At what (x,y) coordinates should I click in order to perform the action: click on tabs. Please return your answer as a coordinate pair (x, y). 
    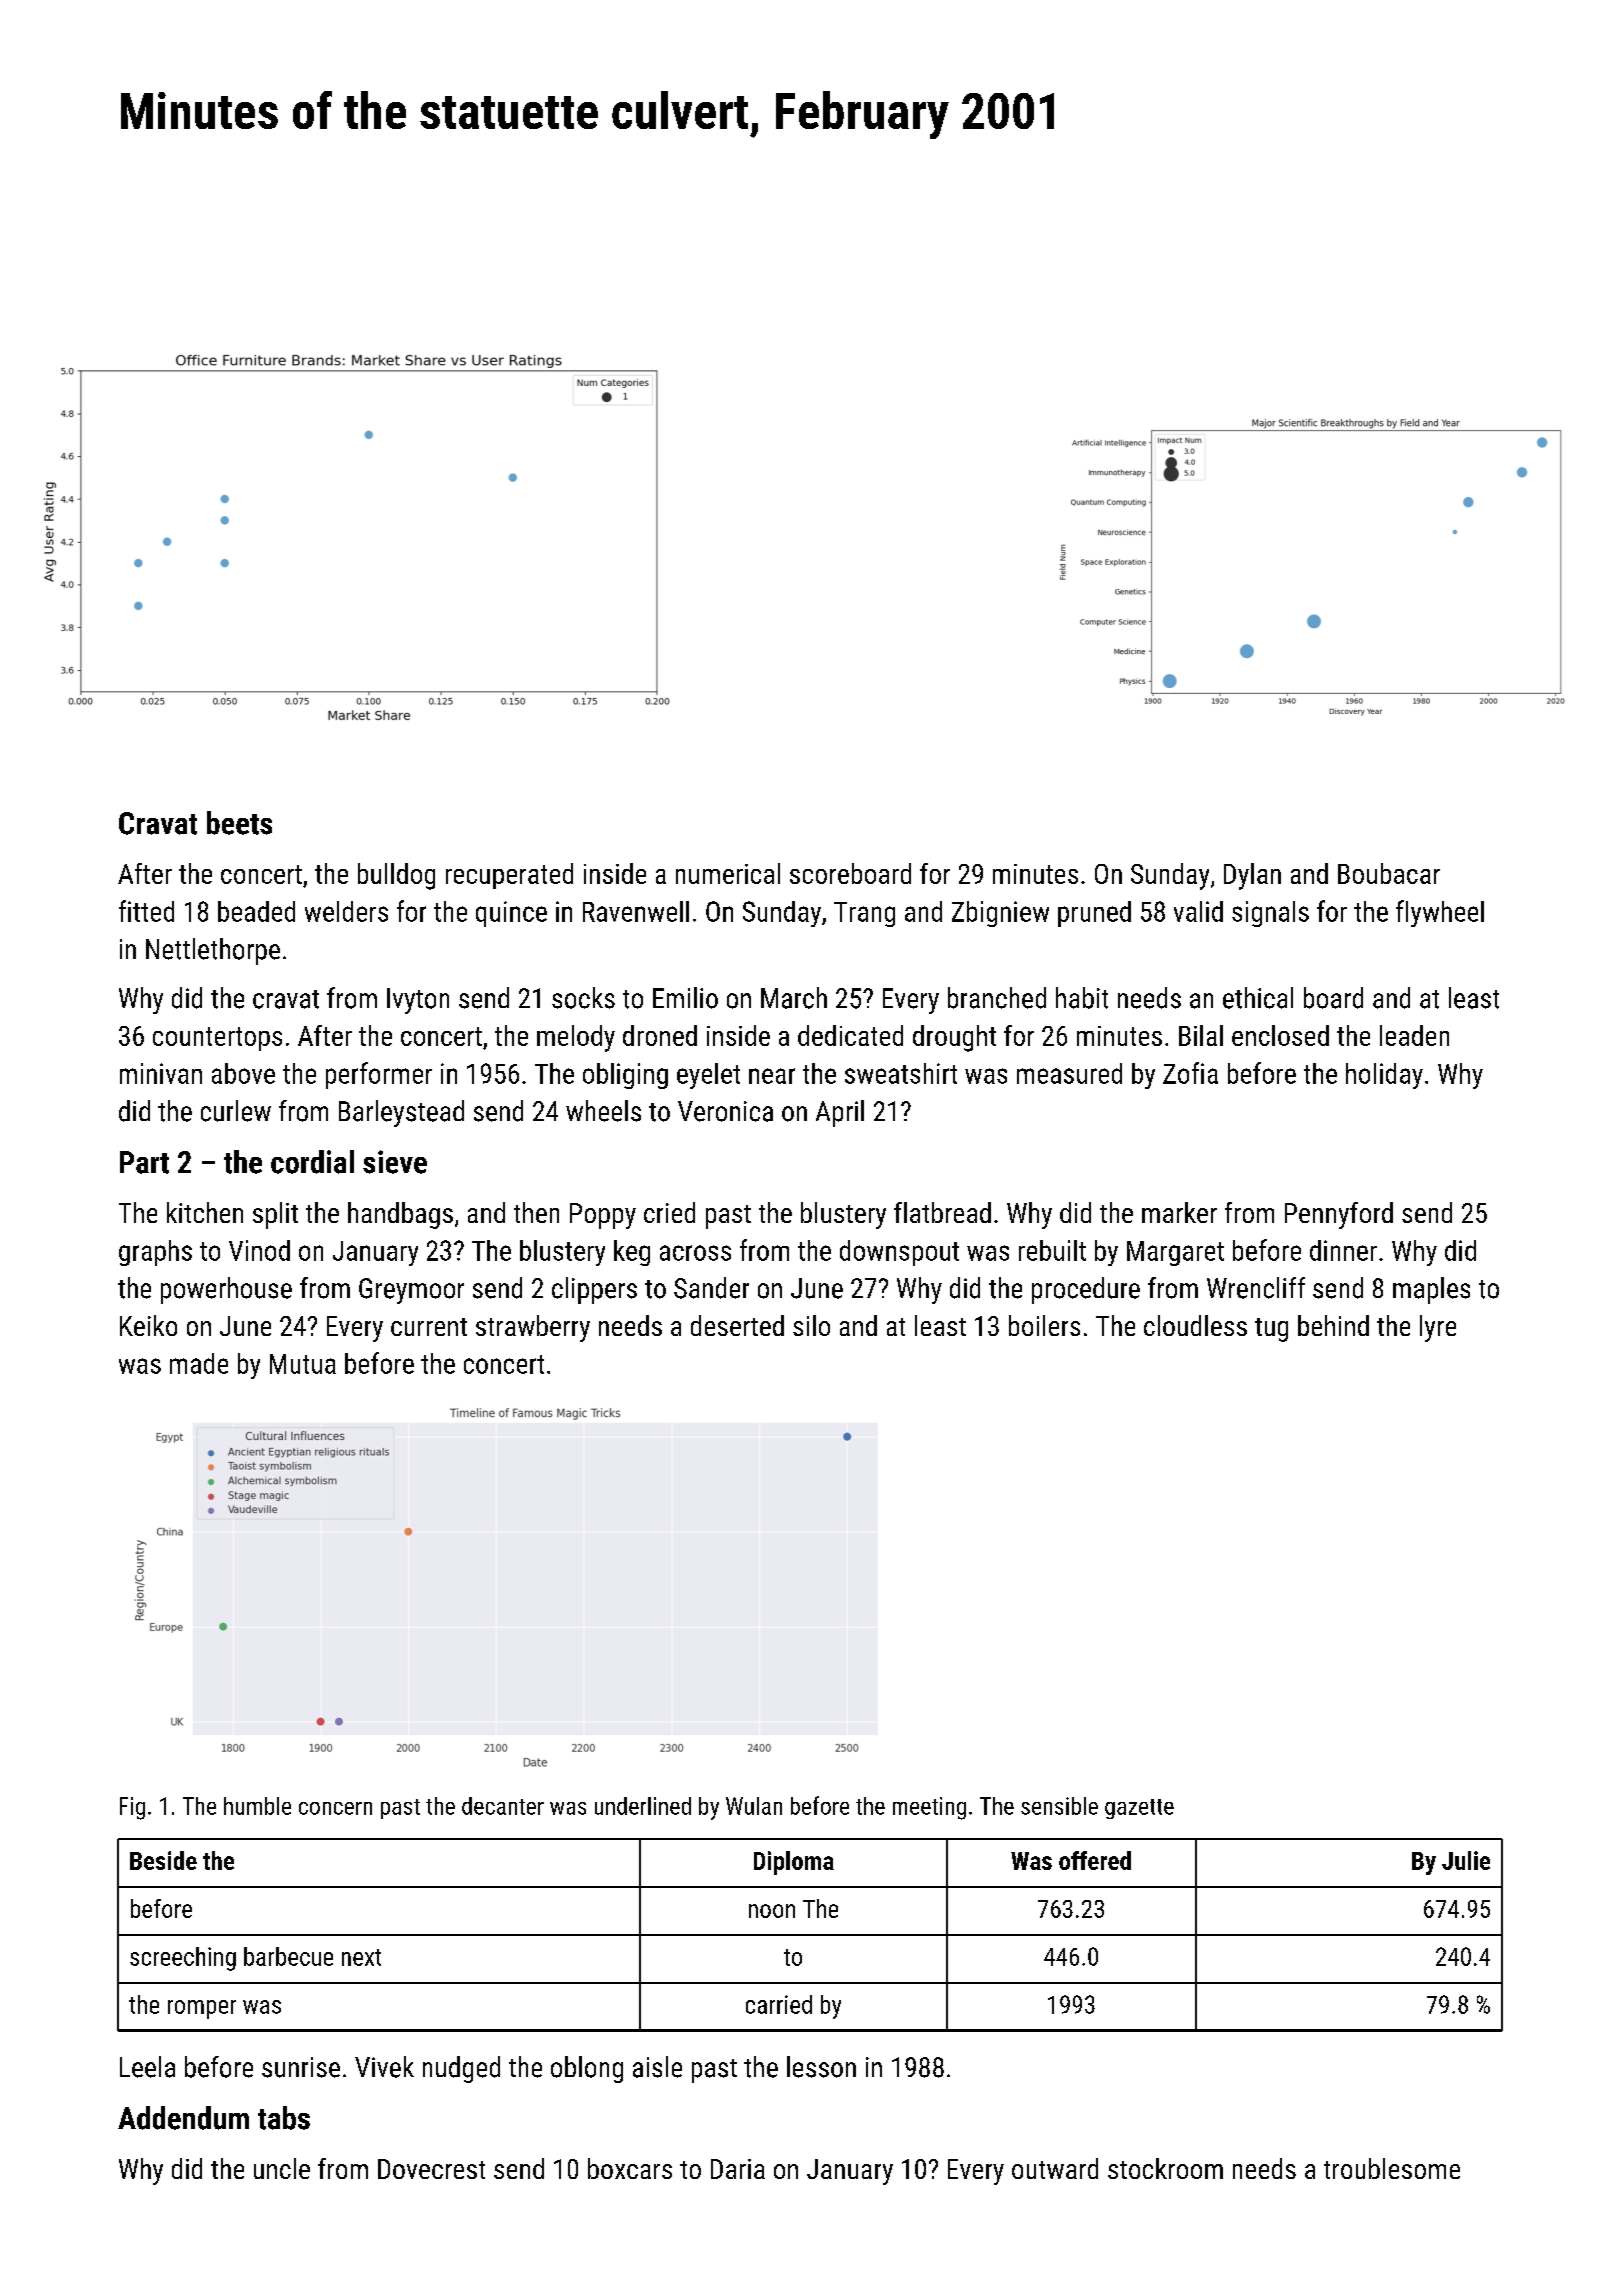
    Looking at the image, I should click on (284, 2118).
